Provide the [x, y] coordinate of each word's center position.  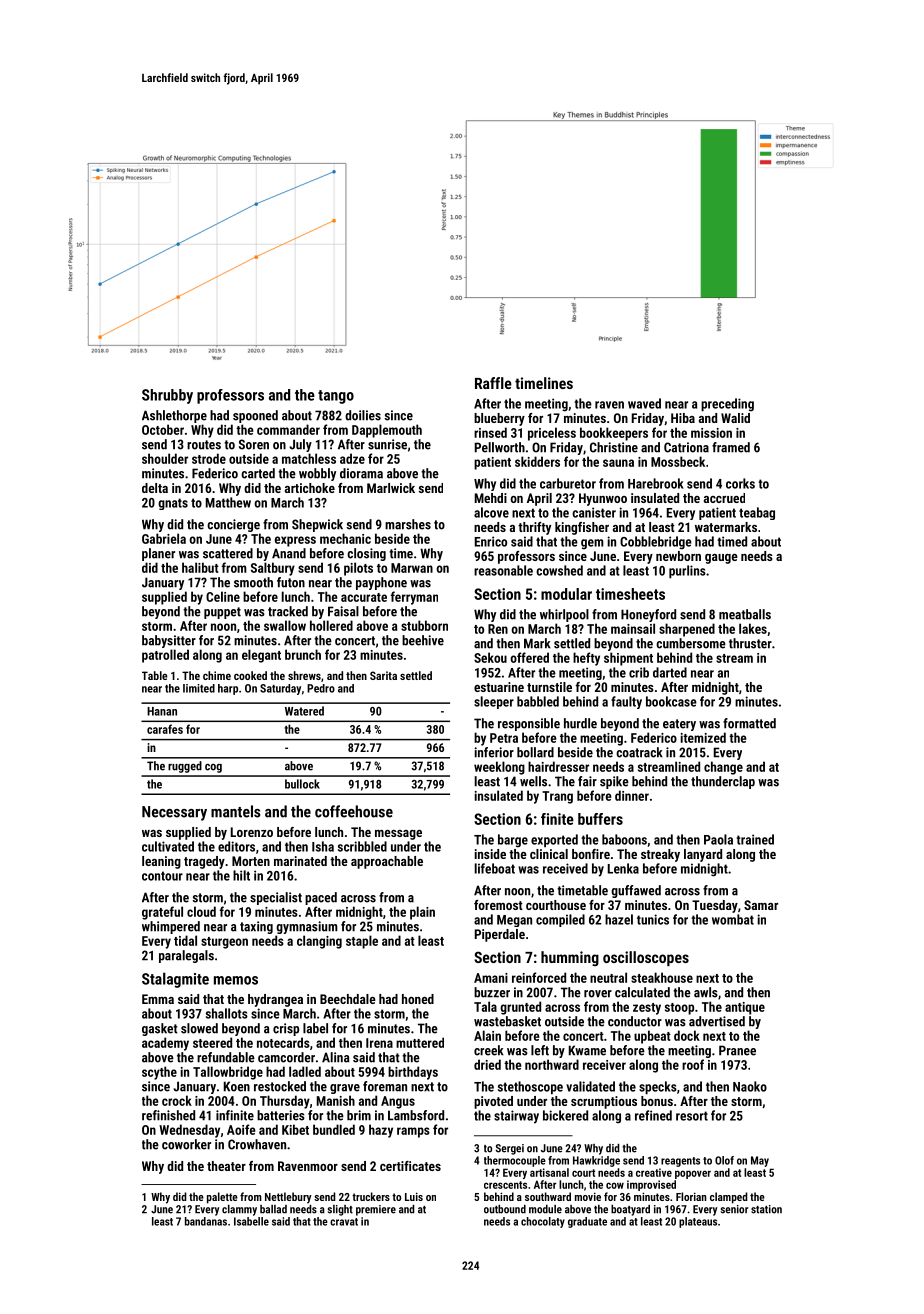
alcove [491, 512]
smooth [253, 582]
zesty [647, 1009]
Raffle [493, 383]
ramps [413, 1132]
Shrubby [167, 396]
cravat [344, 1222]
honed [418, 999]
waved [644, 403]
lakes [753, 628]
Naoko [750, 1086]
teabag [757, 513]
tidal [185, 940]
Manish [336, 1100]
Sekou [490, 657]
